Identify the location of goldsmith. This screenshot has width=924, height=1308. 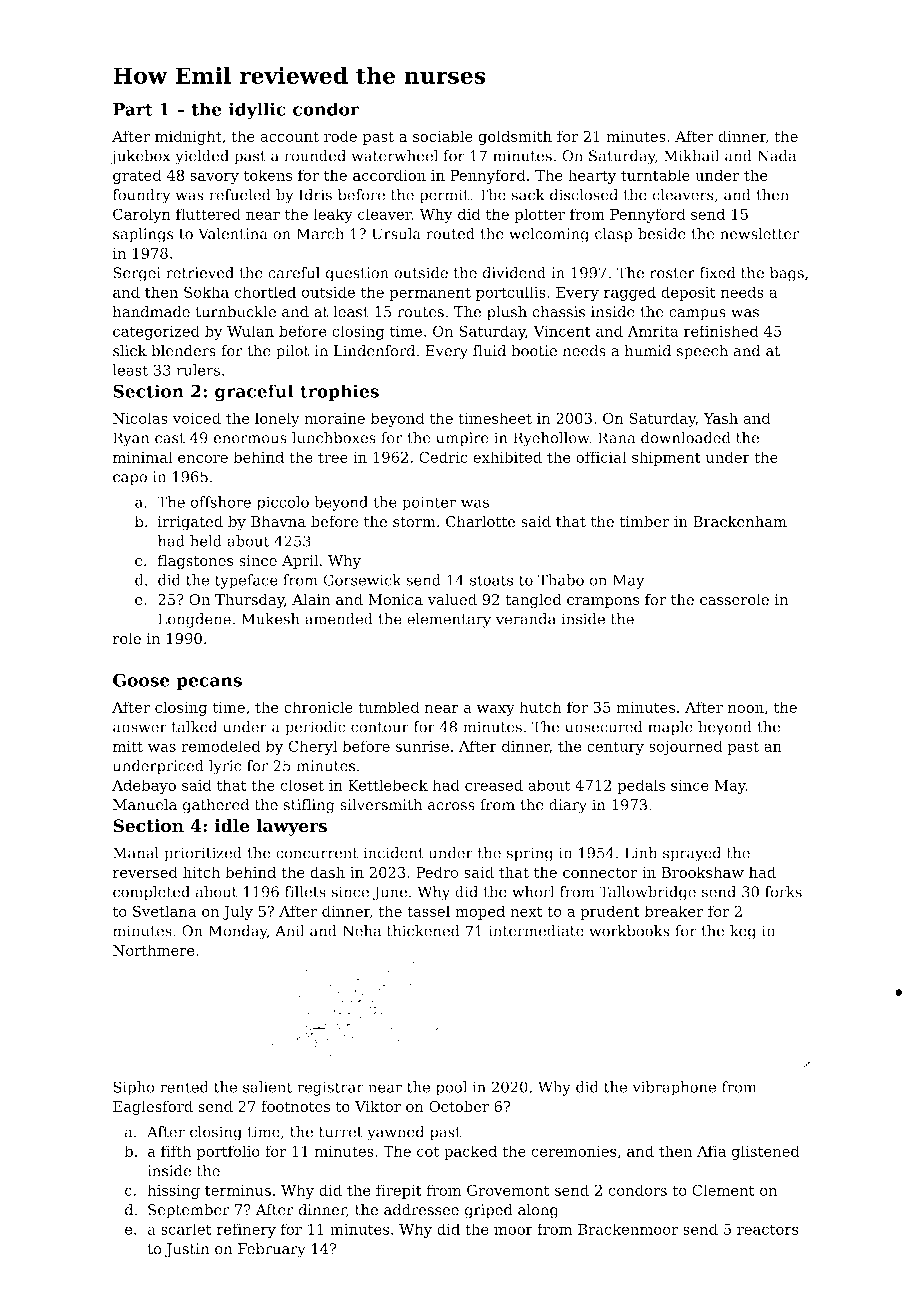
(515, 137).
